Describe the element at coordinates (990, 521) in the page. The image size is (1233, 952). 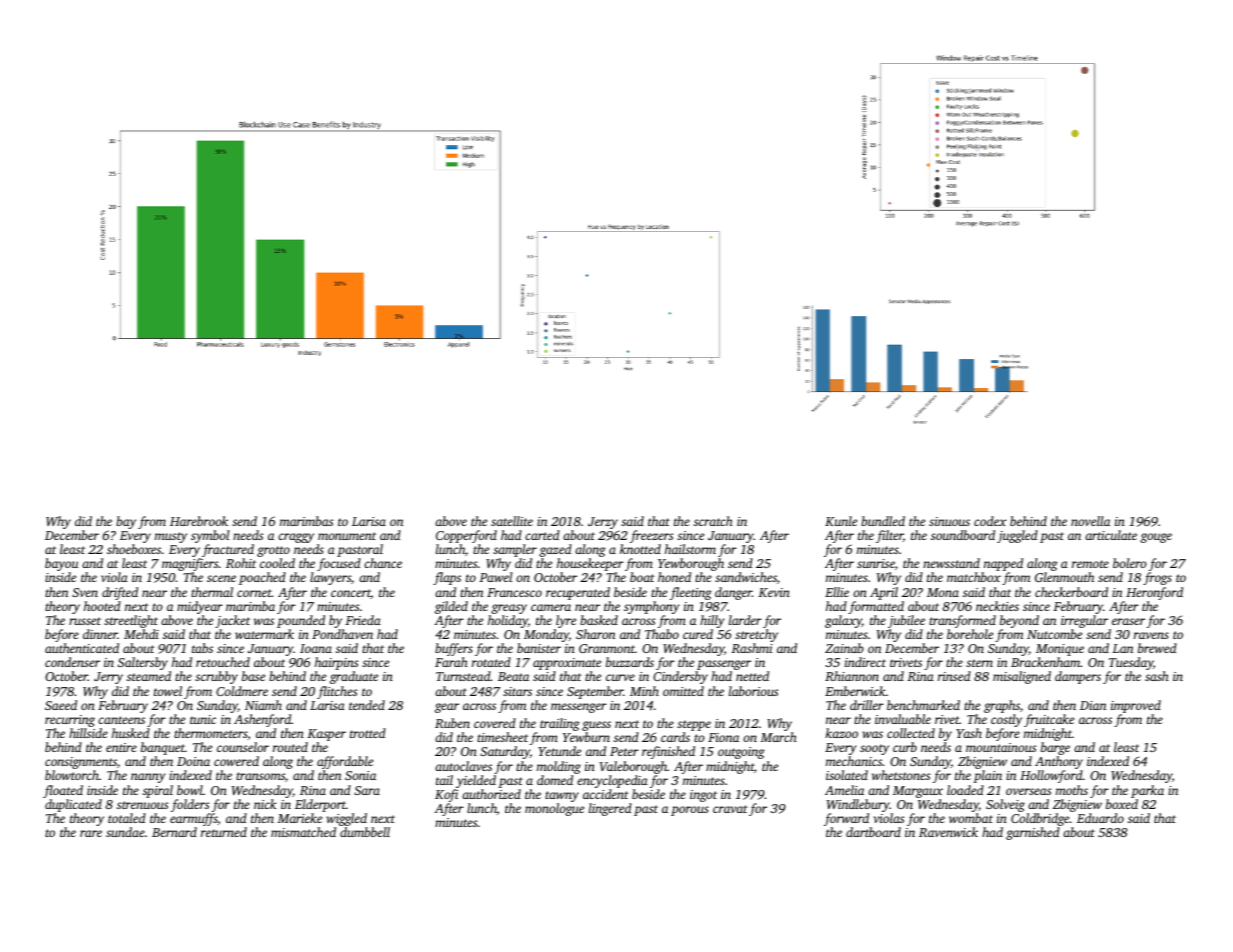
I see `codex` at that location.
